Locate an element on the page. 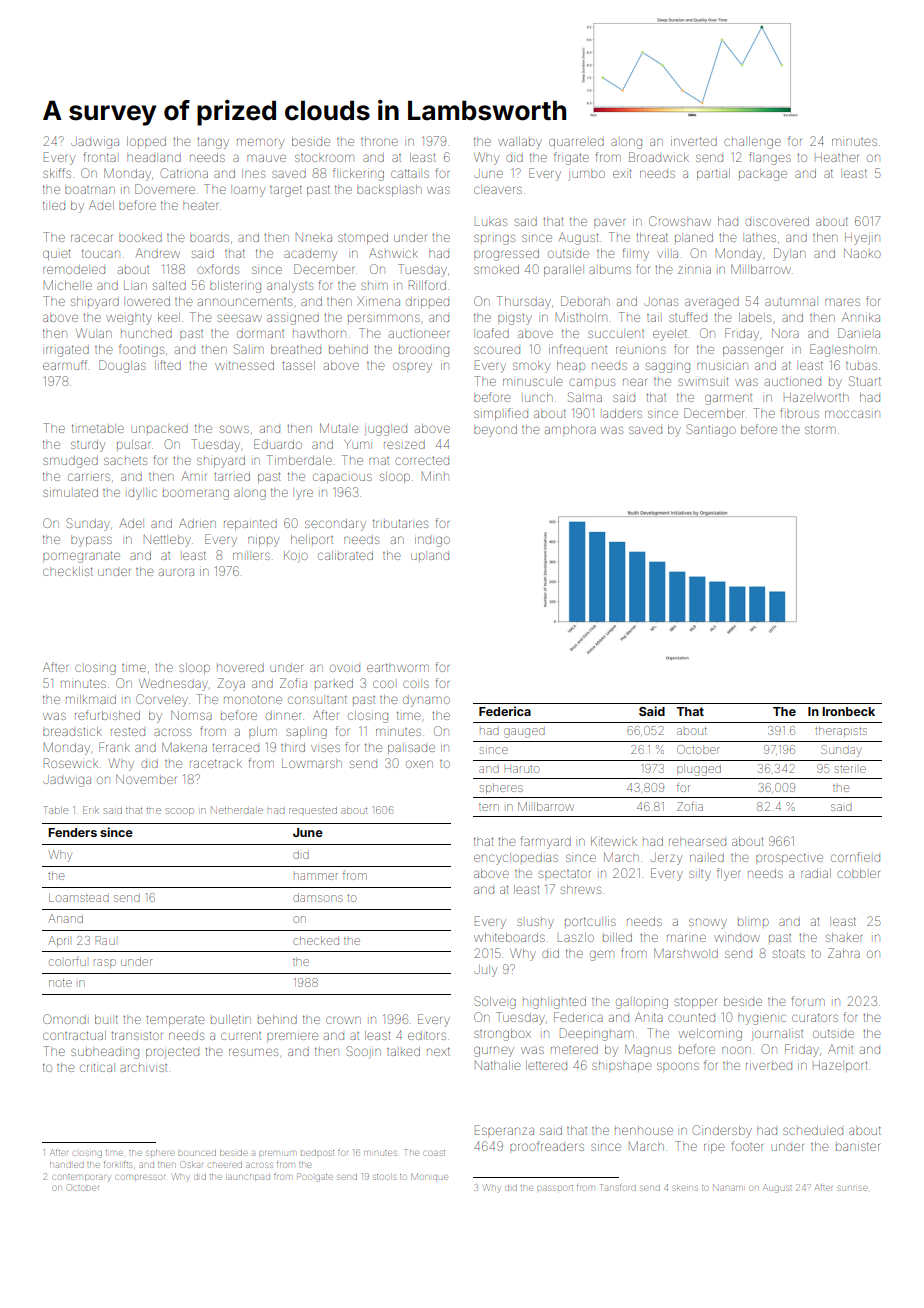 This page has width=924, height=1308. forklifts is located at coordinates (118, 1165).
